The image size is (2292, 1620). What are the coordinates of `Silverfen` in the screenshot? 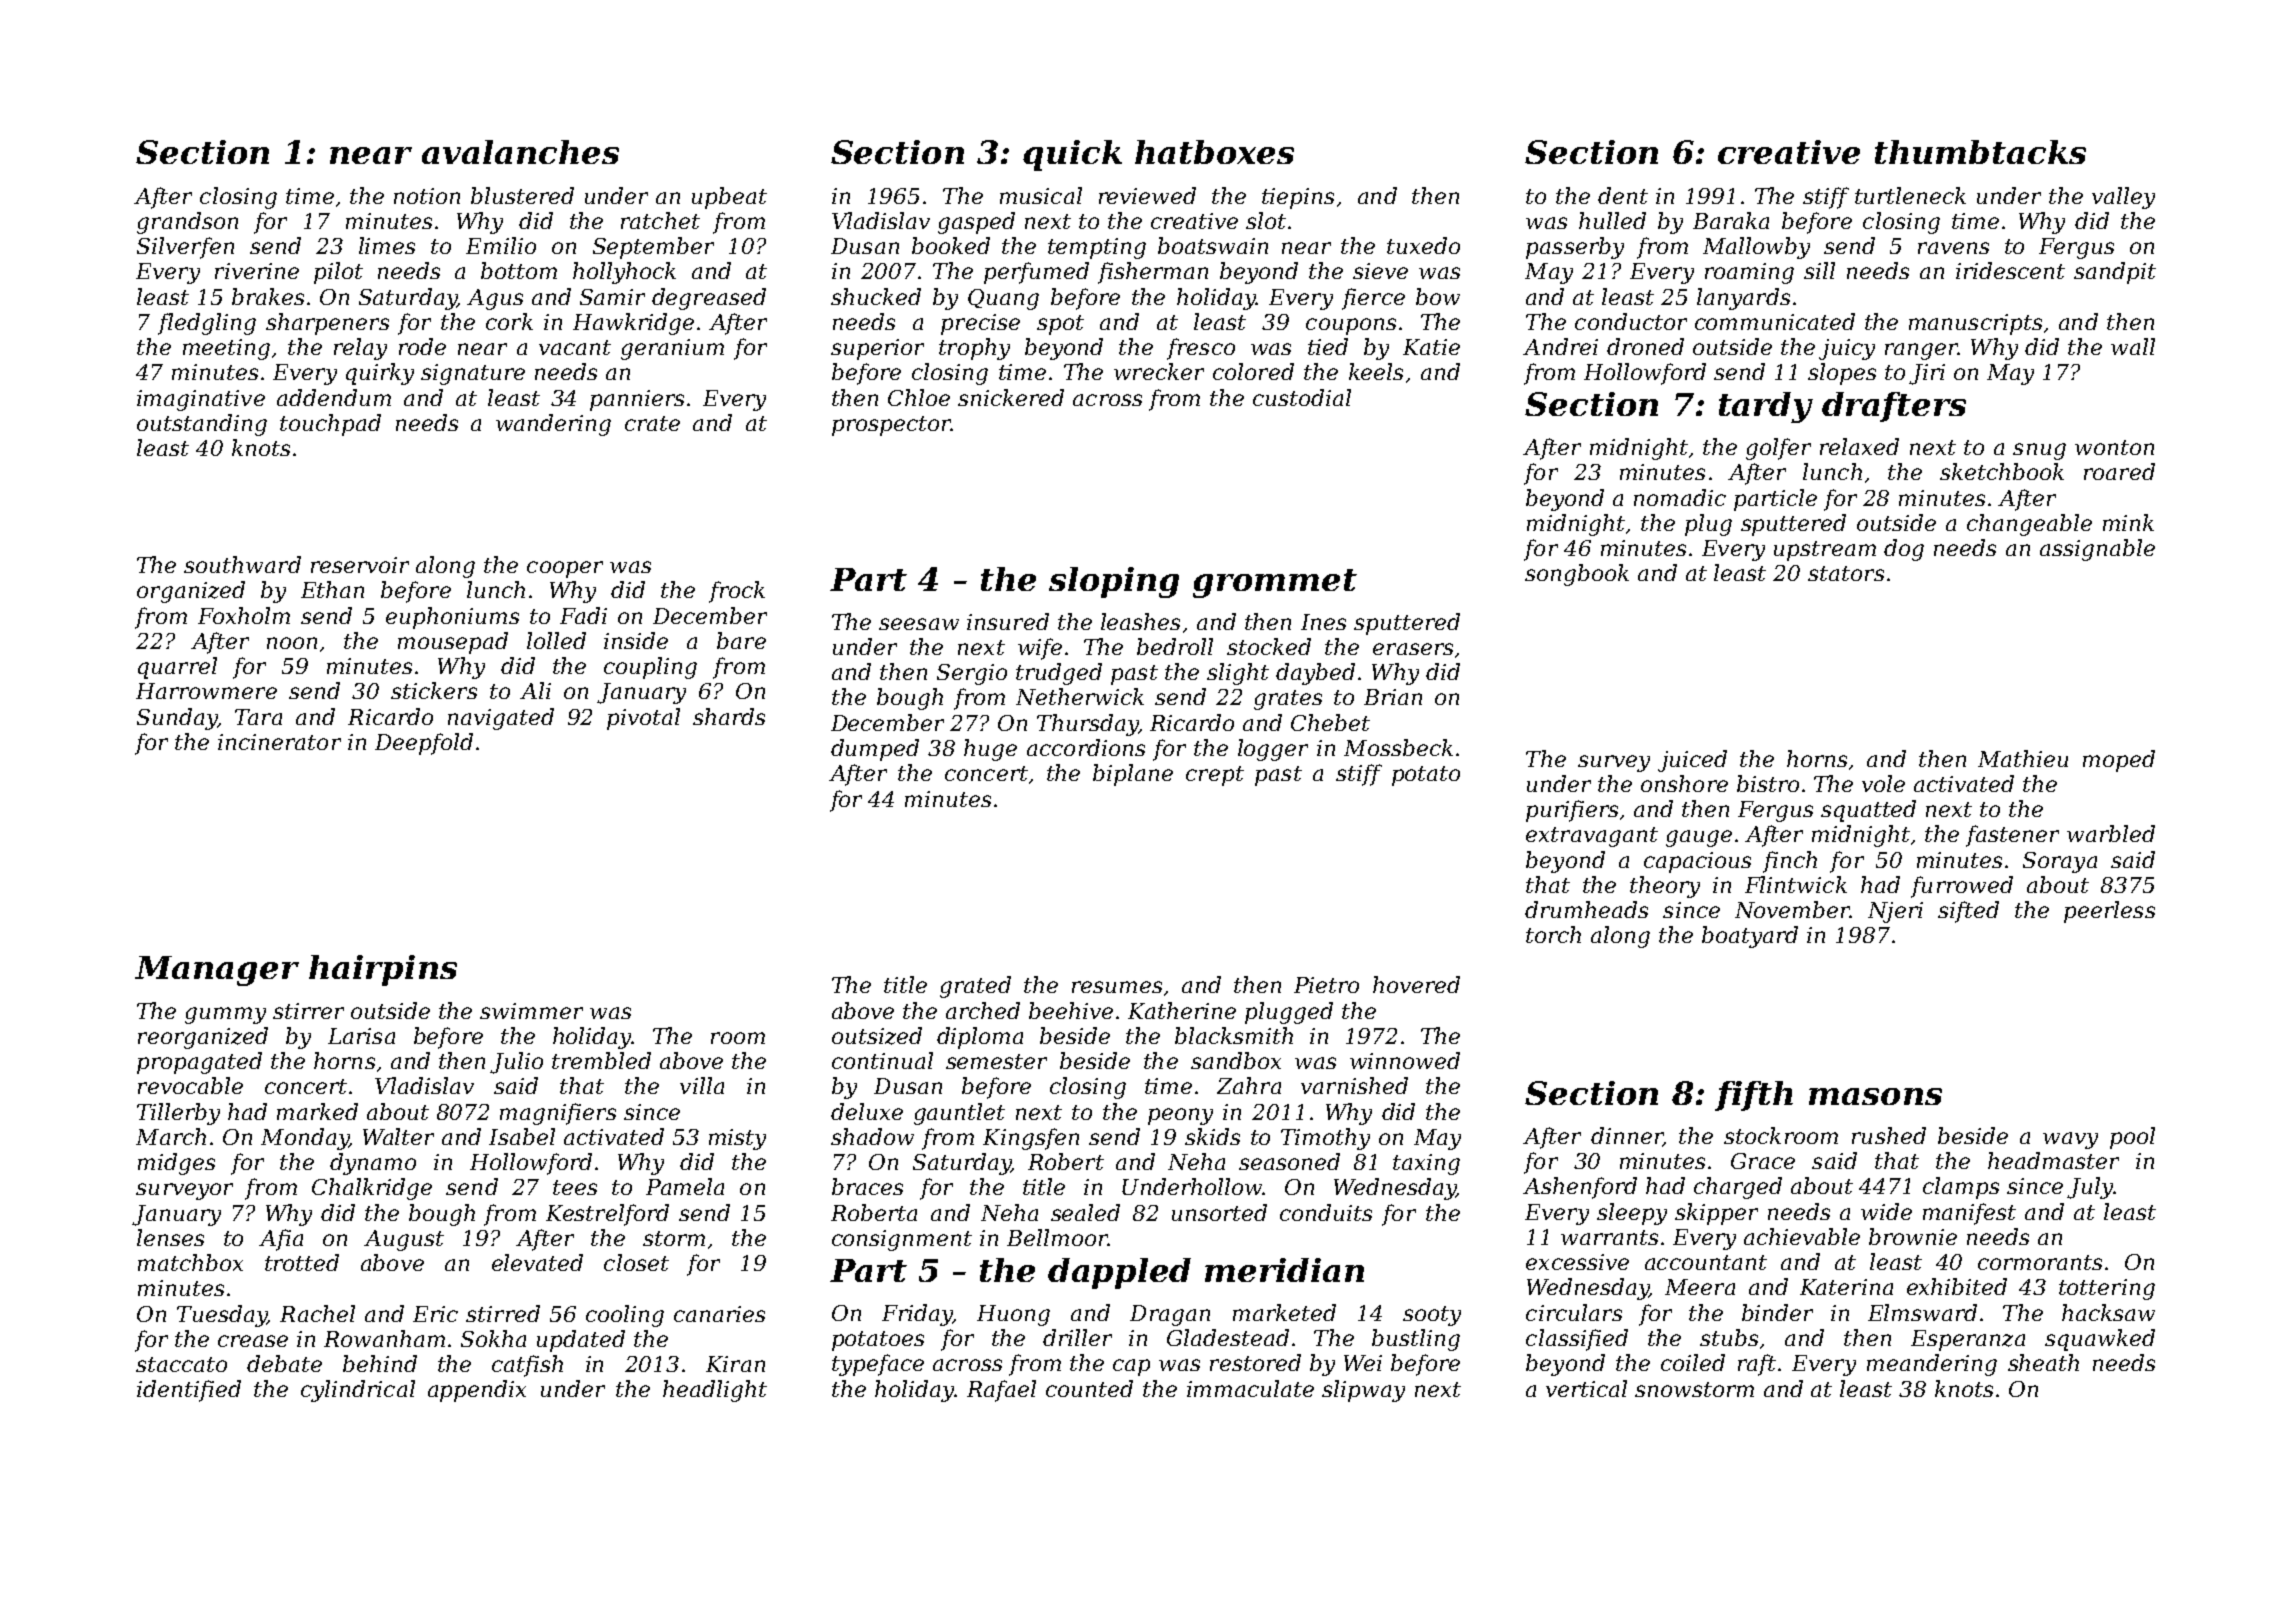 It's located at (185, 248).
